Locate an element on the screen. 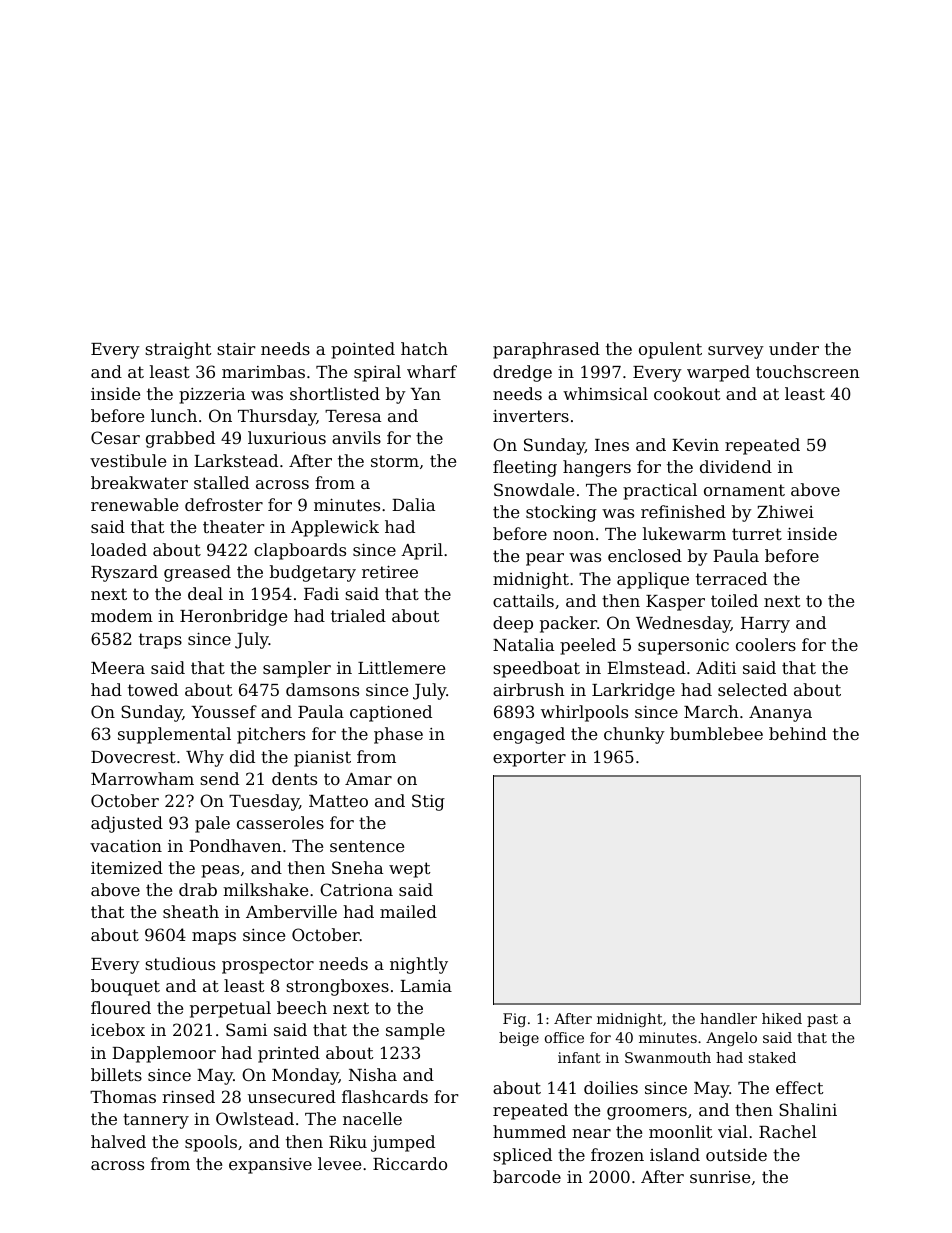 Image resolution: width=952 pixels, height=1233 pixels. stair is located at coordinates (236, 348).
